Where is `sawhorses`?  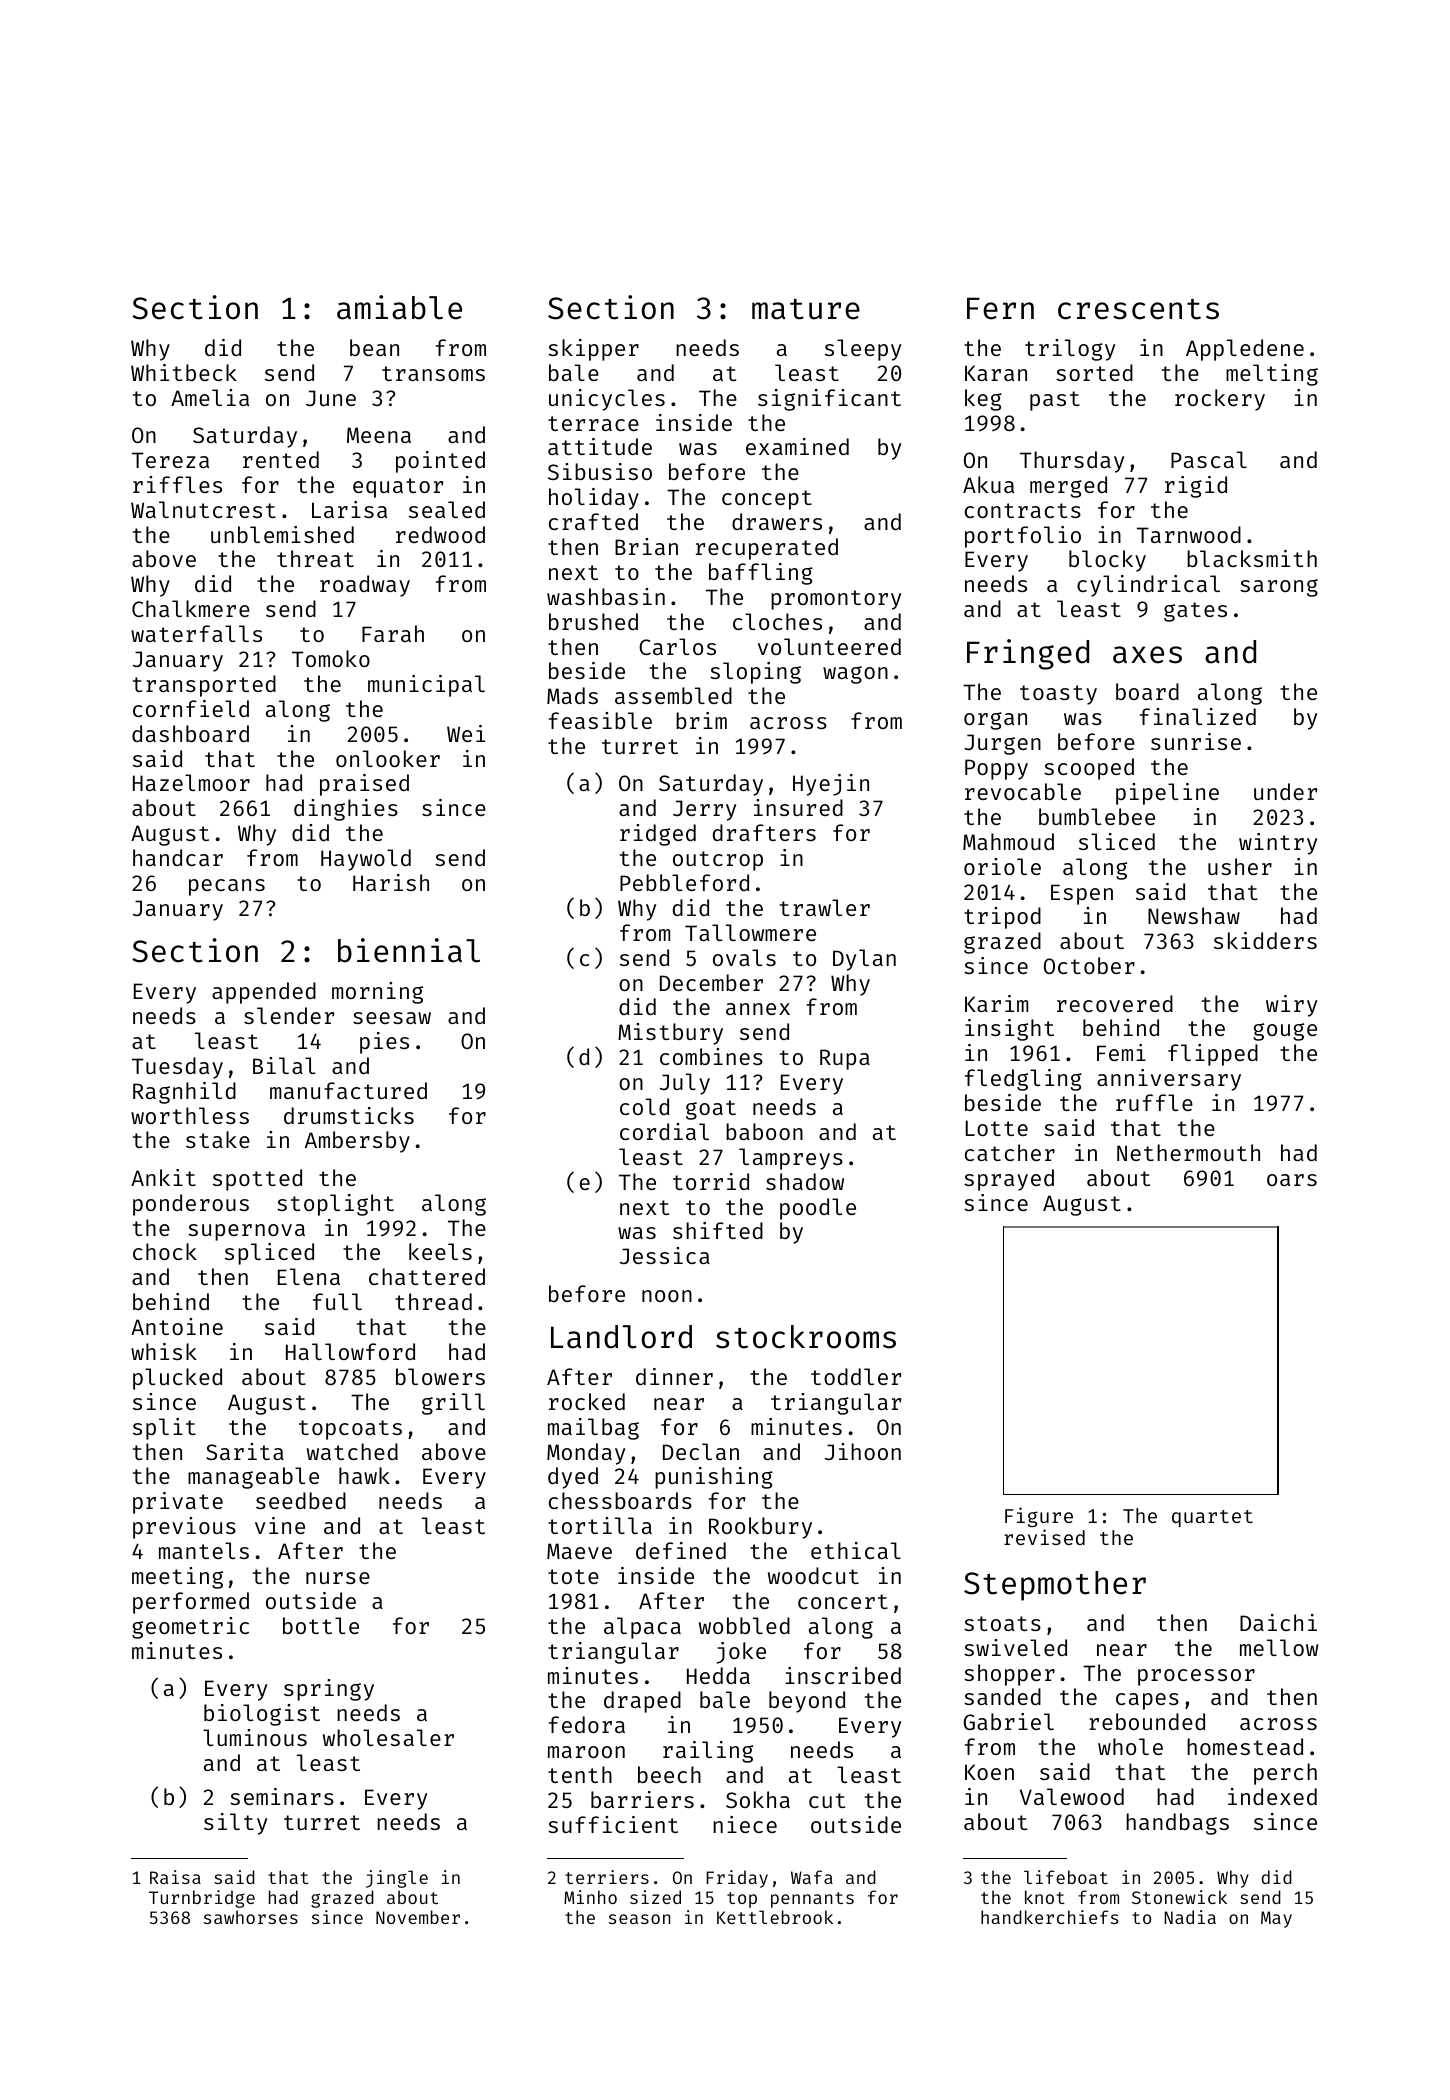 sawhorses is located at coordinates (251, 1917).
